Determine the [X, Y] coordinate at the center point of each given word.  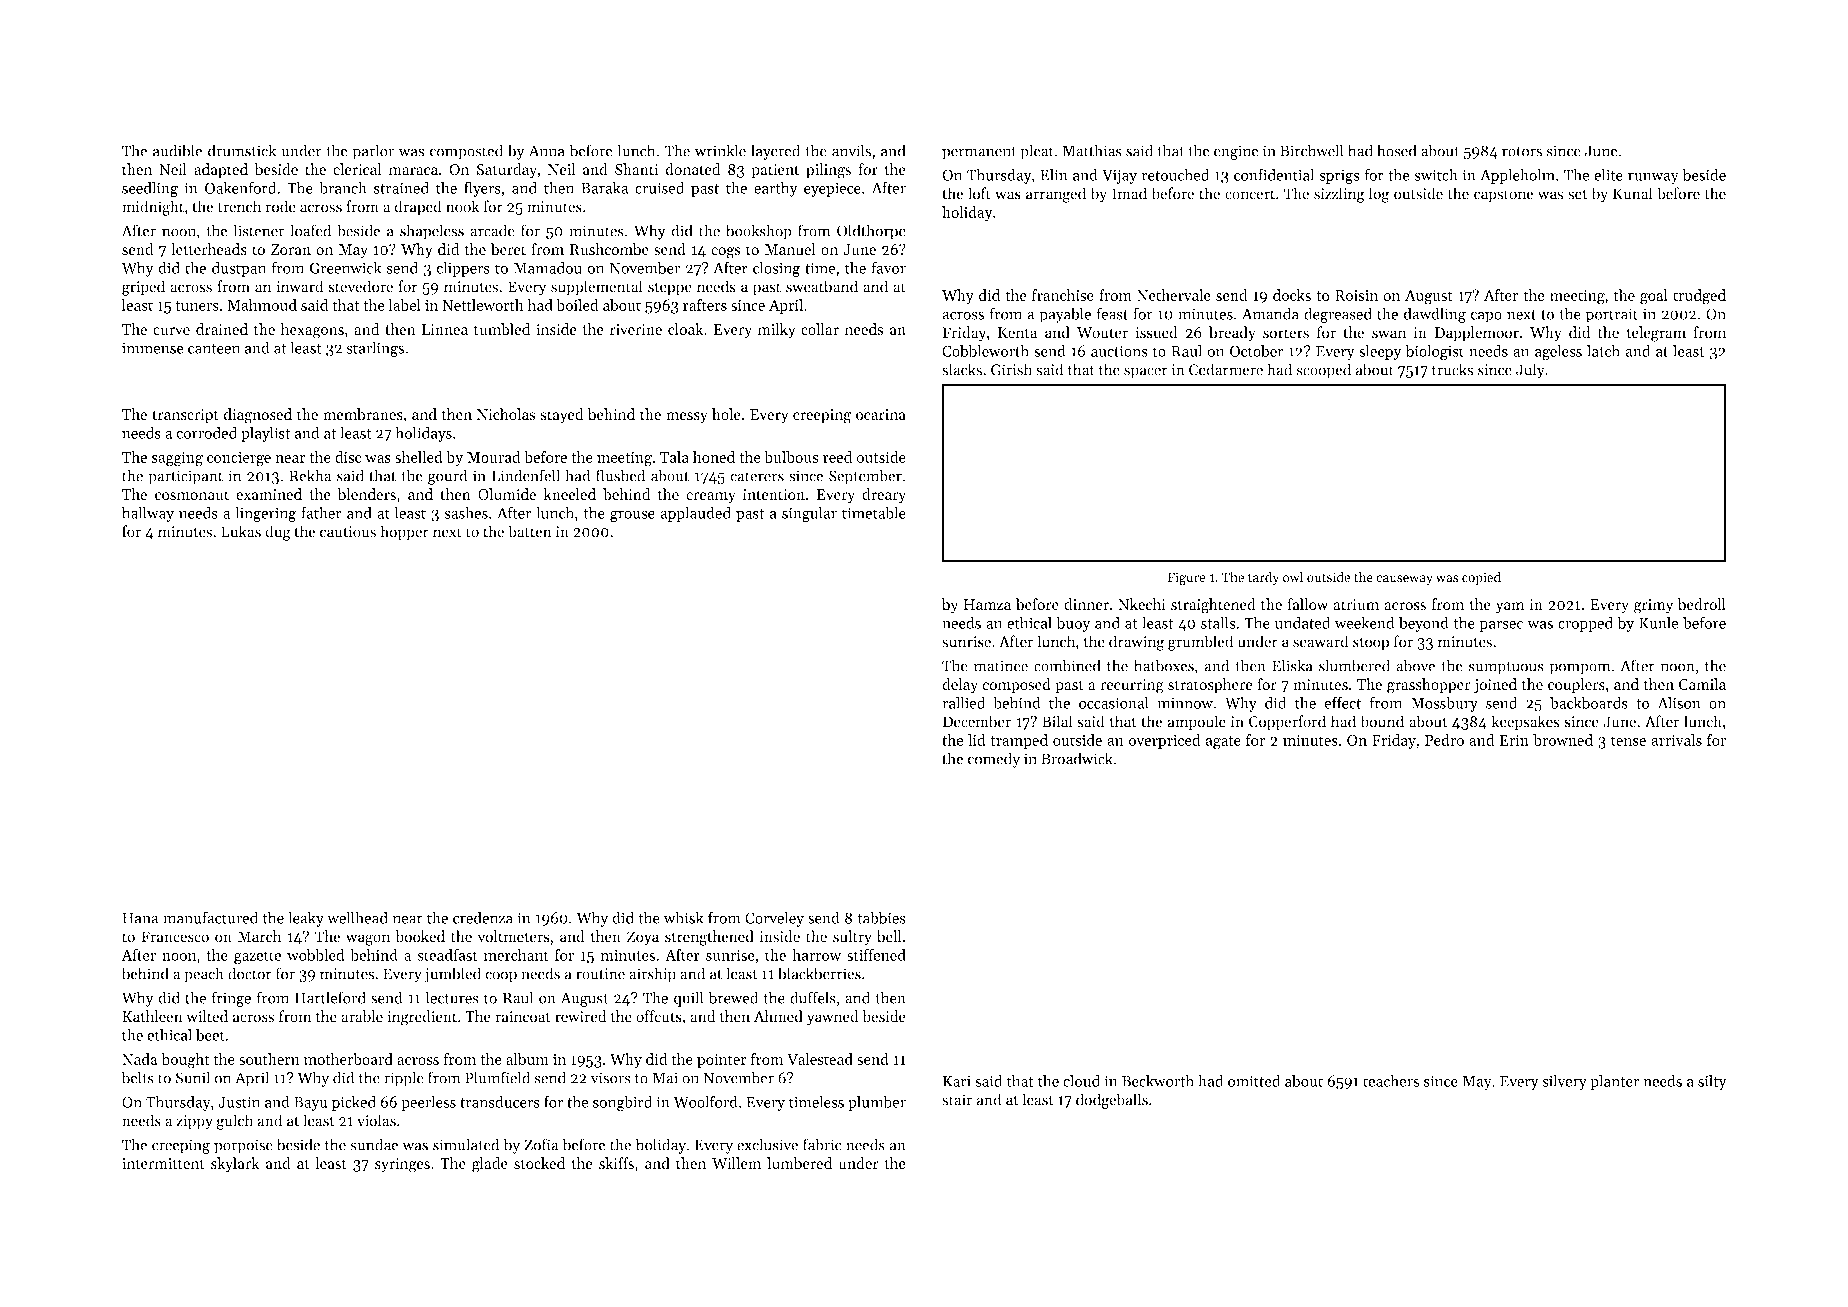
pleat [1037, 152]
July [1530, 371]
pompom [1580, 669]
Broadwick [1077, 758]
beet [210, 1035]
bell [889, 936]
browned [1563, 740]
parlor [373, 152]
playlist [265, 434]
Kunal [1633, 193]
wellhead [357, 917]
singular [809, 514]
